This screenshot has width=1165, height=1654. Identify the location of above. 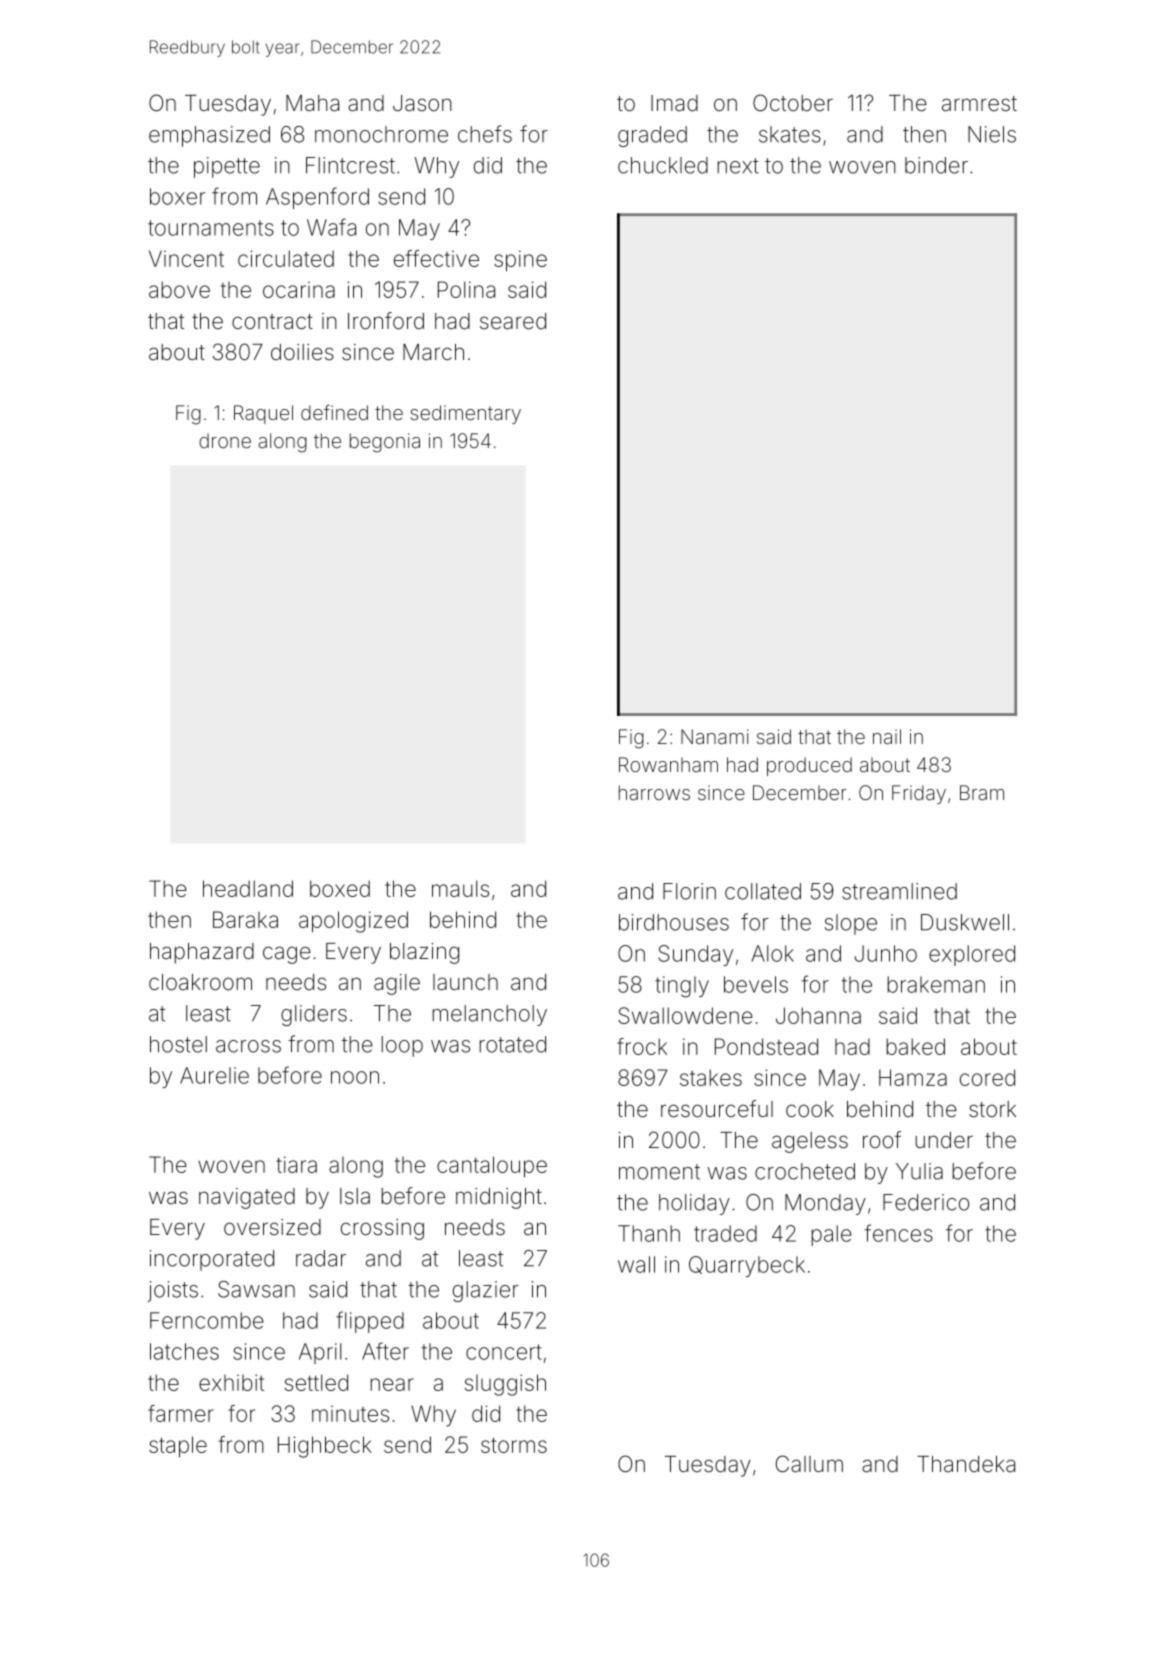
(179, 289).
